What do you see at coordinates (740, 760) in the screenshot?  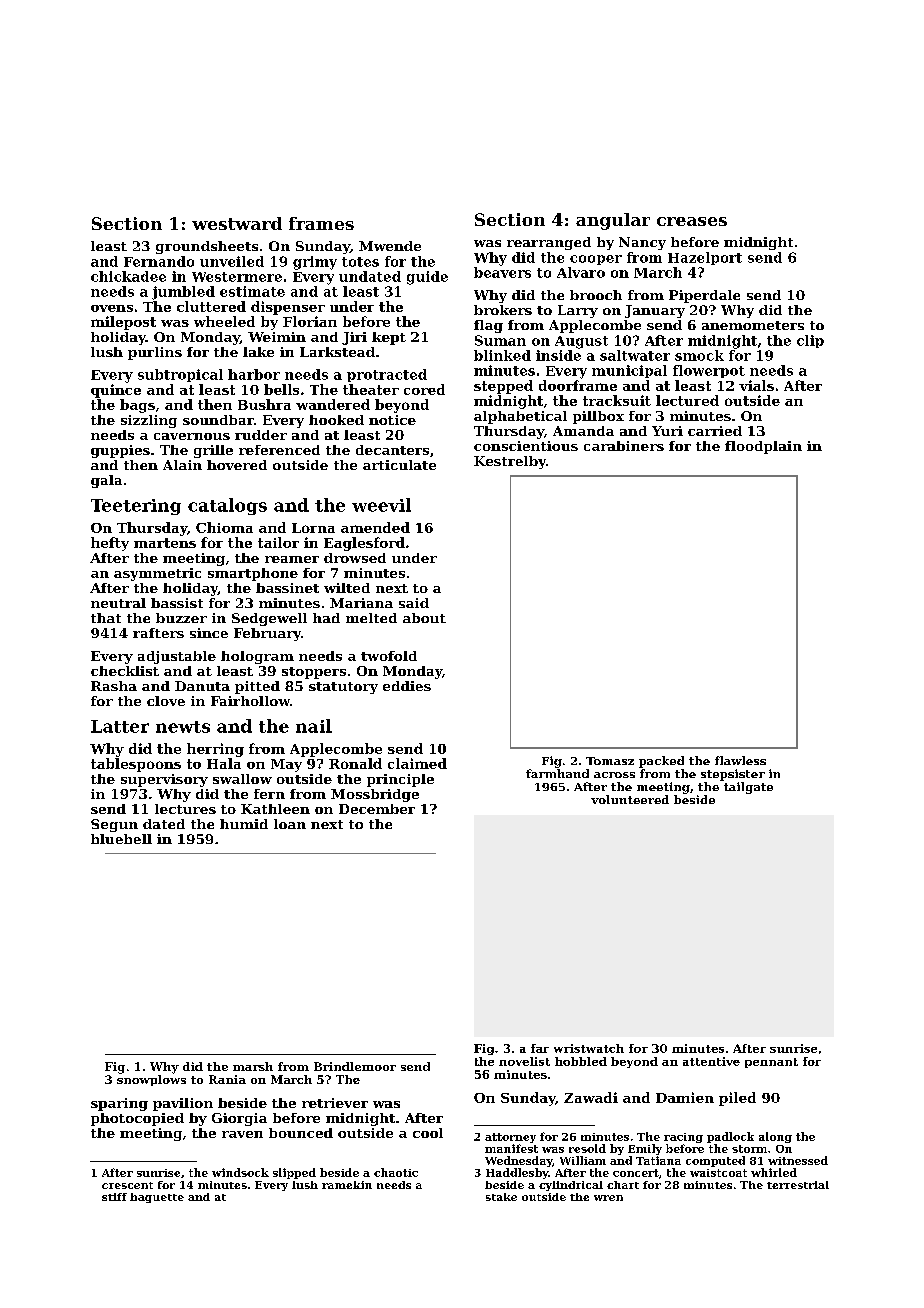 I see `flawless` at bounding box center [740, 760].
